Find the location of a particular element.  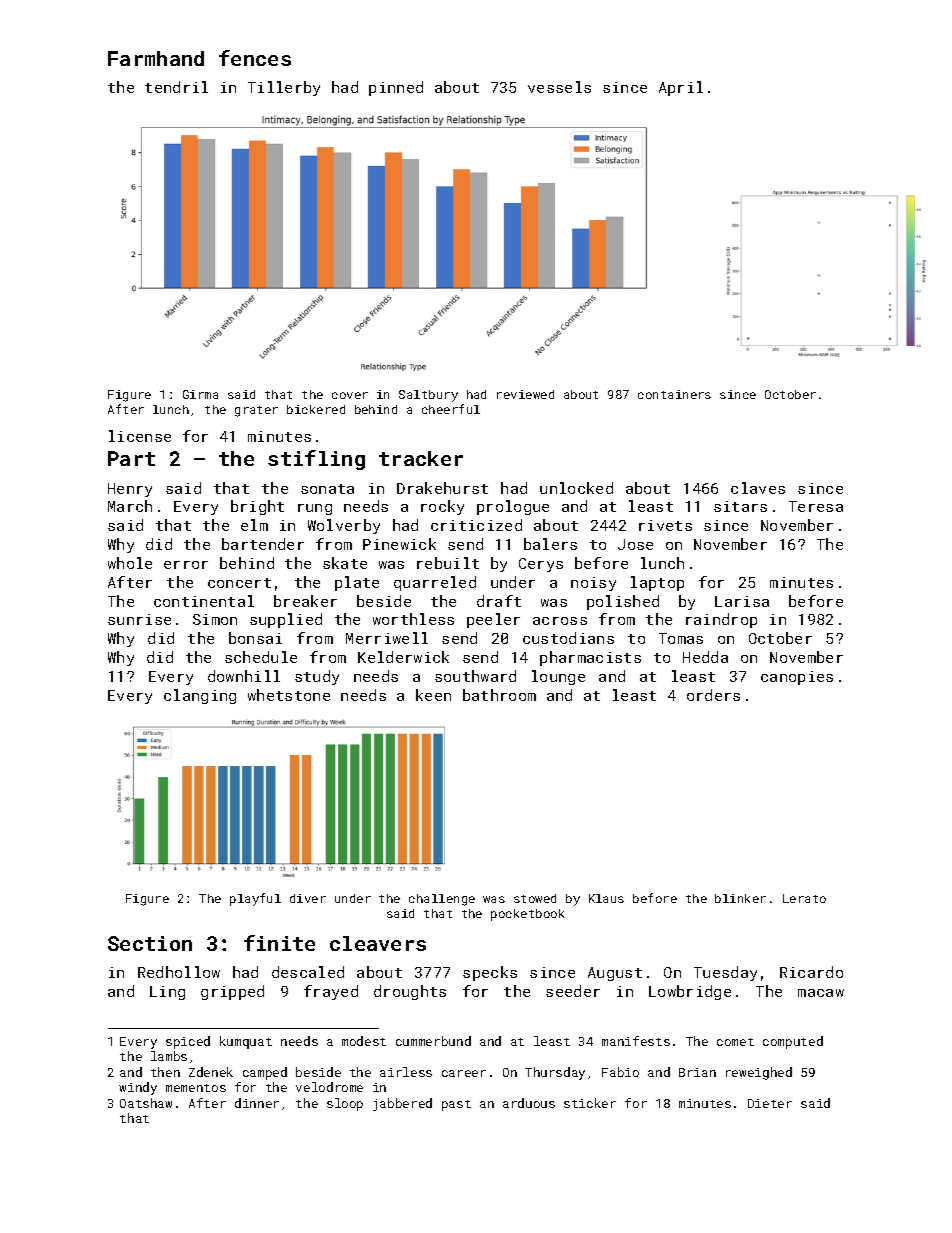

Farmhand is located at coordinates (156, 58).
